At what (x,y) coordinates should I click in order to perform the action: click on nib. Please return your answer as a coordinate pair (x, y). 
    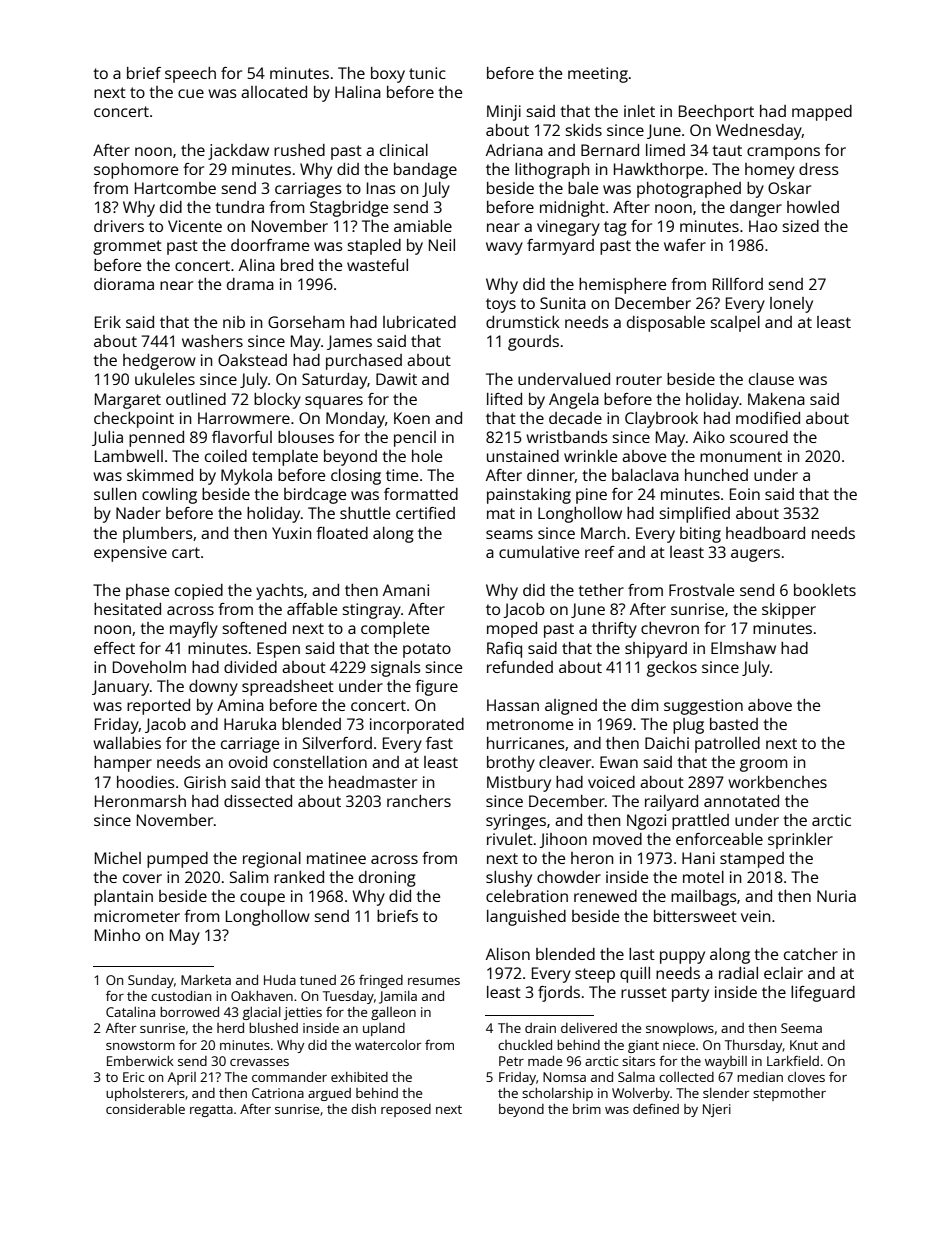
    Looking at the image, I should click on (234, 322).
